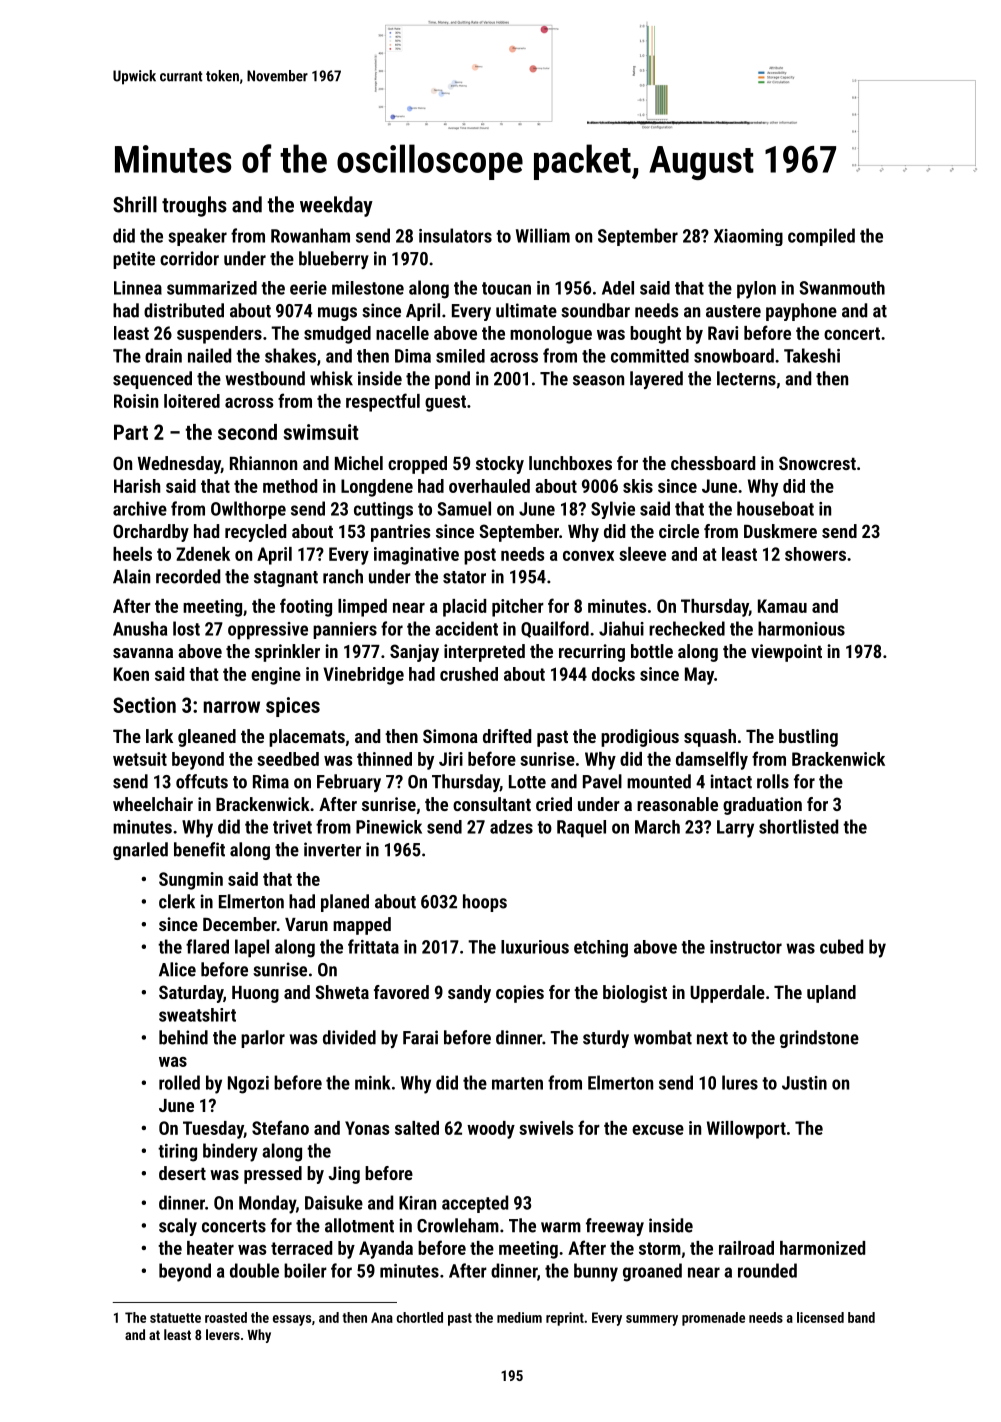  I want to click on statuette, so click(175, 1318).
